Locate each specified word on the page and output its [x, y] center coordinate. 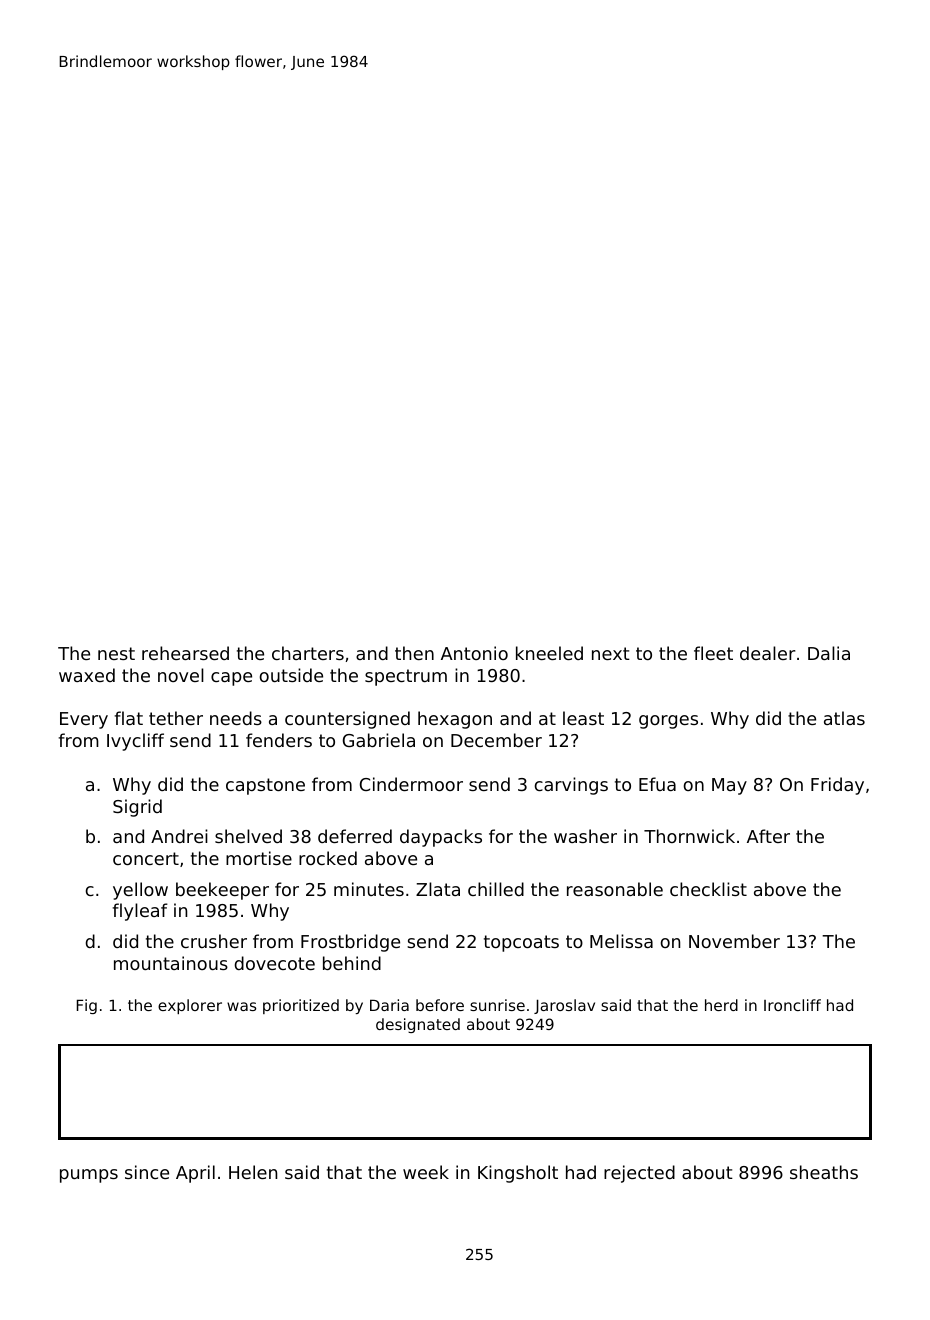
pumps [89, 1176]
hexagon [455, 720]
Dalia [829, 653]
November [734, 941]
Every [84, 720]
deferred [355, 836]
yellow [140, 891]
